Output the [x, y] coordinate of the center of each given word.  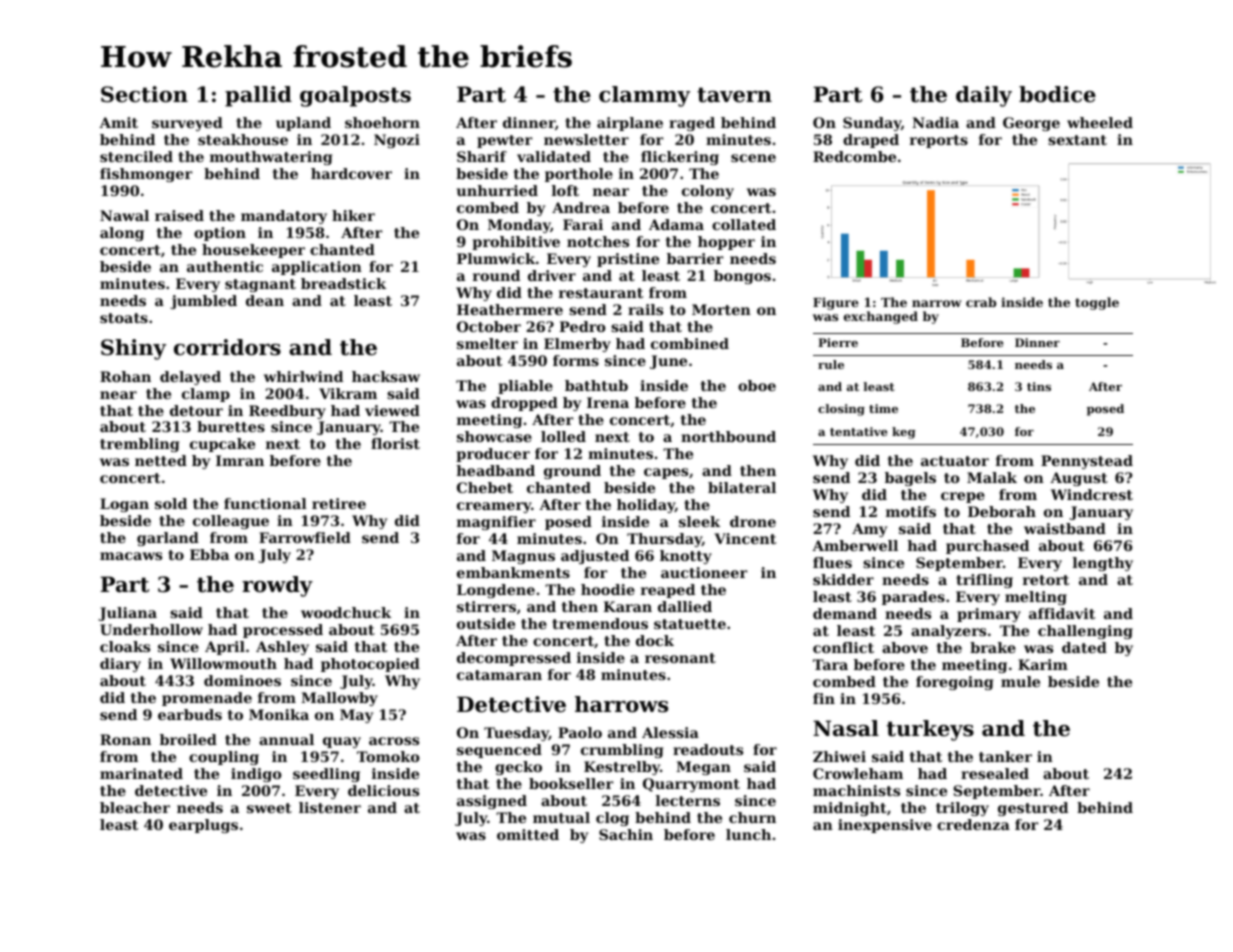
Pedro [582, 326]
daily [984, 96]
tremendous [600, 623]
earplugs [203, 826]
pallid [258, 96]
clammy [644, 96]
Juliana [127, 614]
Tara [830, 664]
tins [1039, 386]
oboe [757, 385]
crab [981, 302]
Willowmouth [223, 663]
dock [655, 640]
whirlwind [303, 376]
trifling [984, 581]
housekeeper [253, 251]
